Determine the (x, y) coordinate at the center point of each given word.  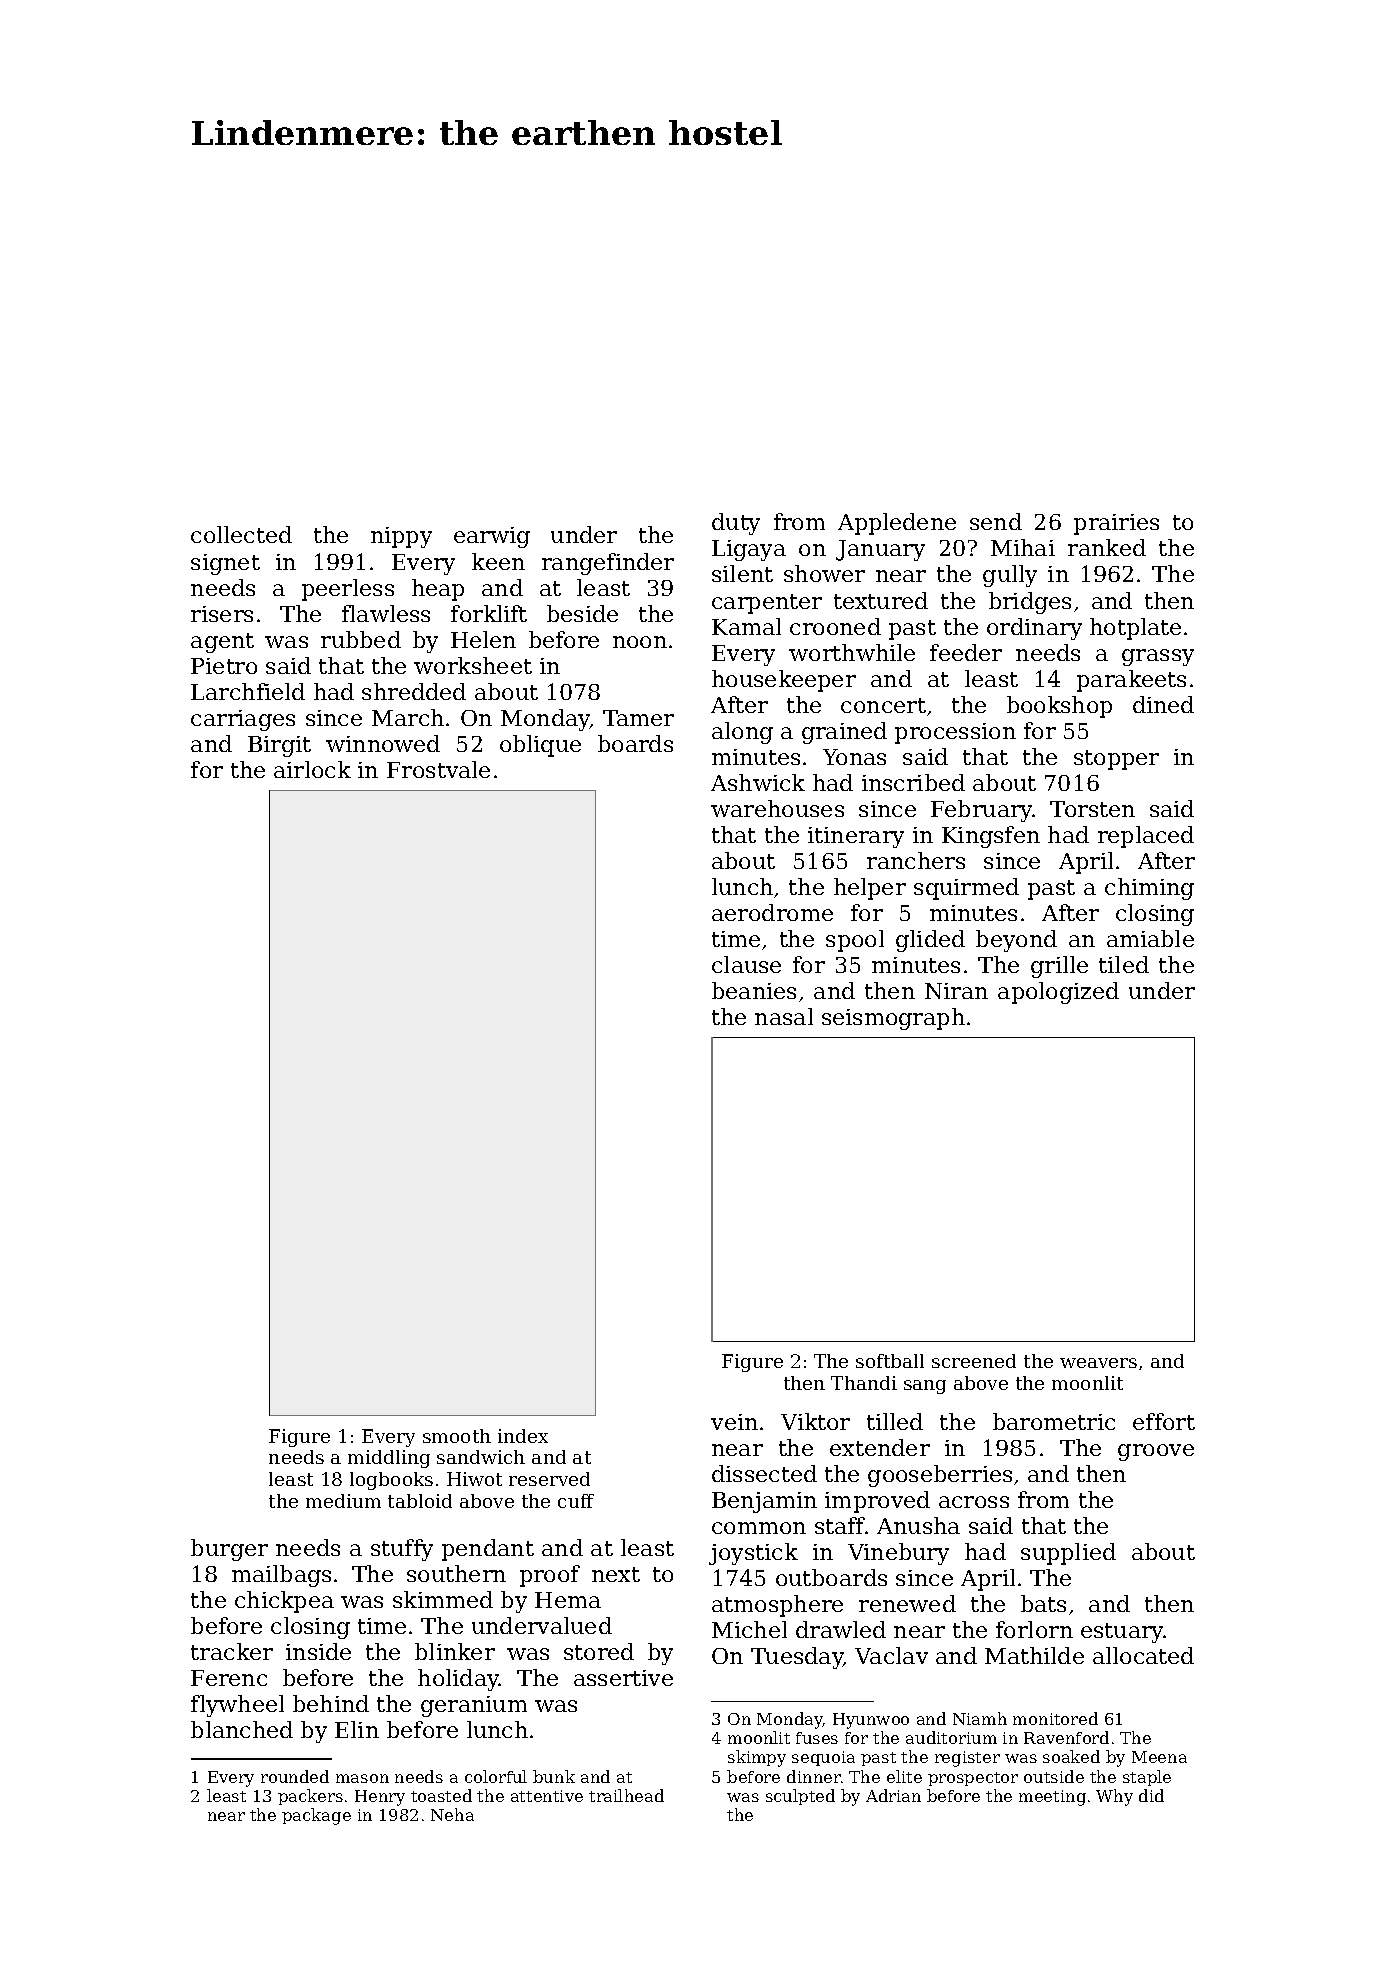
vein (734, 1422)
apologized (1058, 993)
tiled (1124, 964)
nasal (784, 1016)
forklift (489, 613)
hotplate (1135, 629)
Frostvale (438, 769)
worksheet (473, 665)
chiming (1149, 889)
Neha (452, 1814)
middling (389, 1459)
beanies (754, 990)
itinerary (856, 837)
